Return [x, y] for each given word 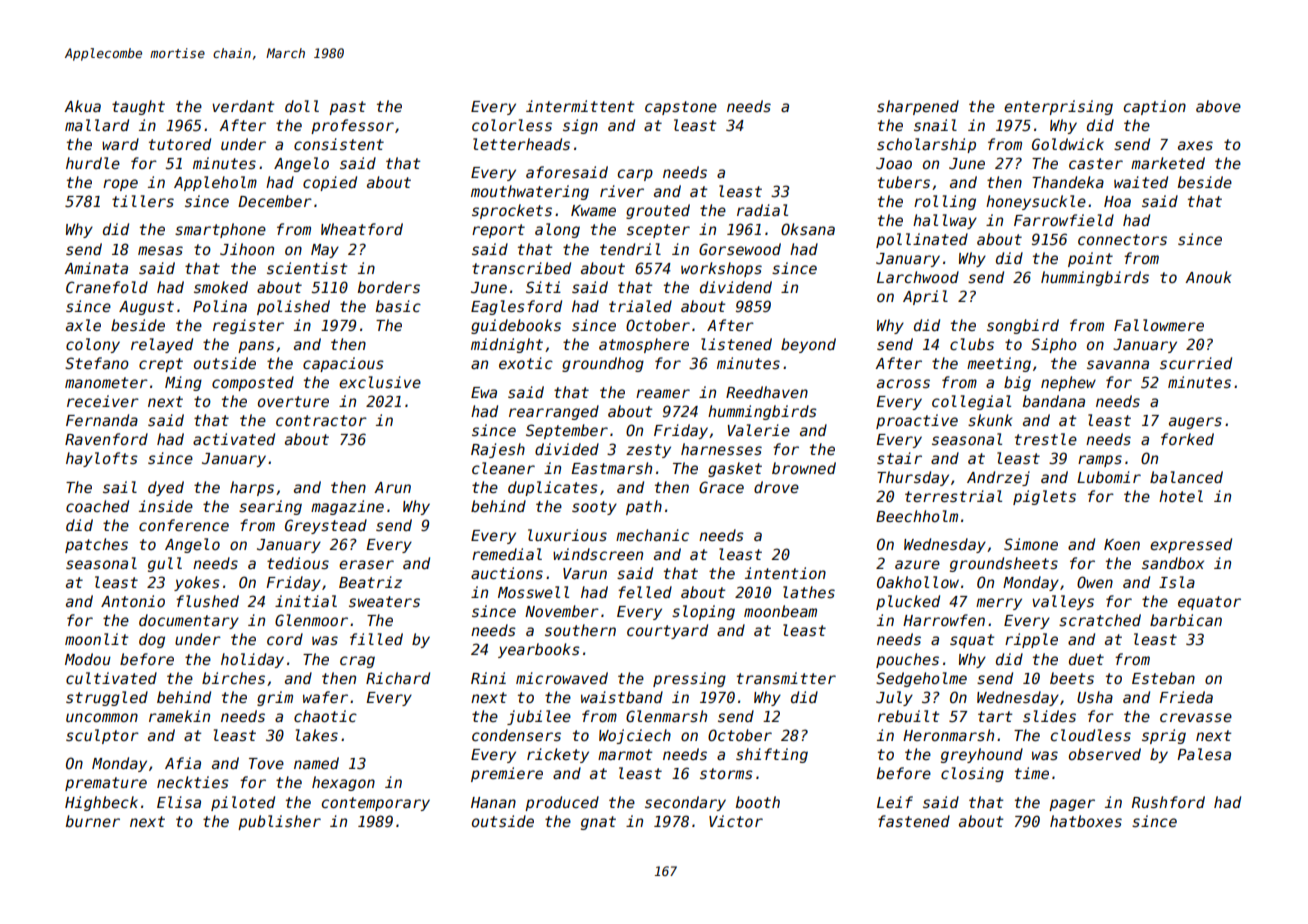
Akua [82, 106]
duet [1086, 659]
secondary [685, 803]
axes [1195, 145]
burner [93, 821]
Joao [894, 163]
